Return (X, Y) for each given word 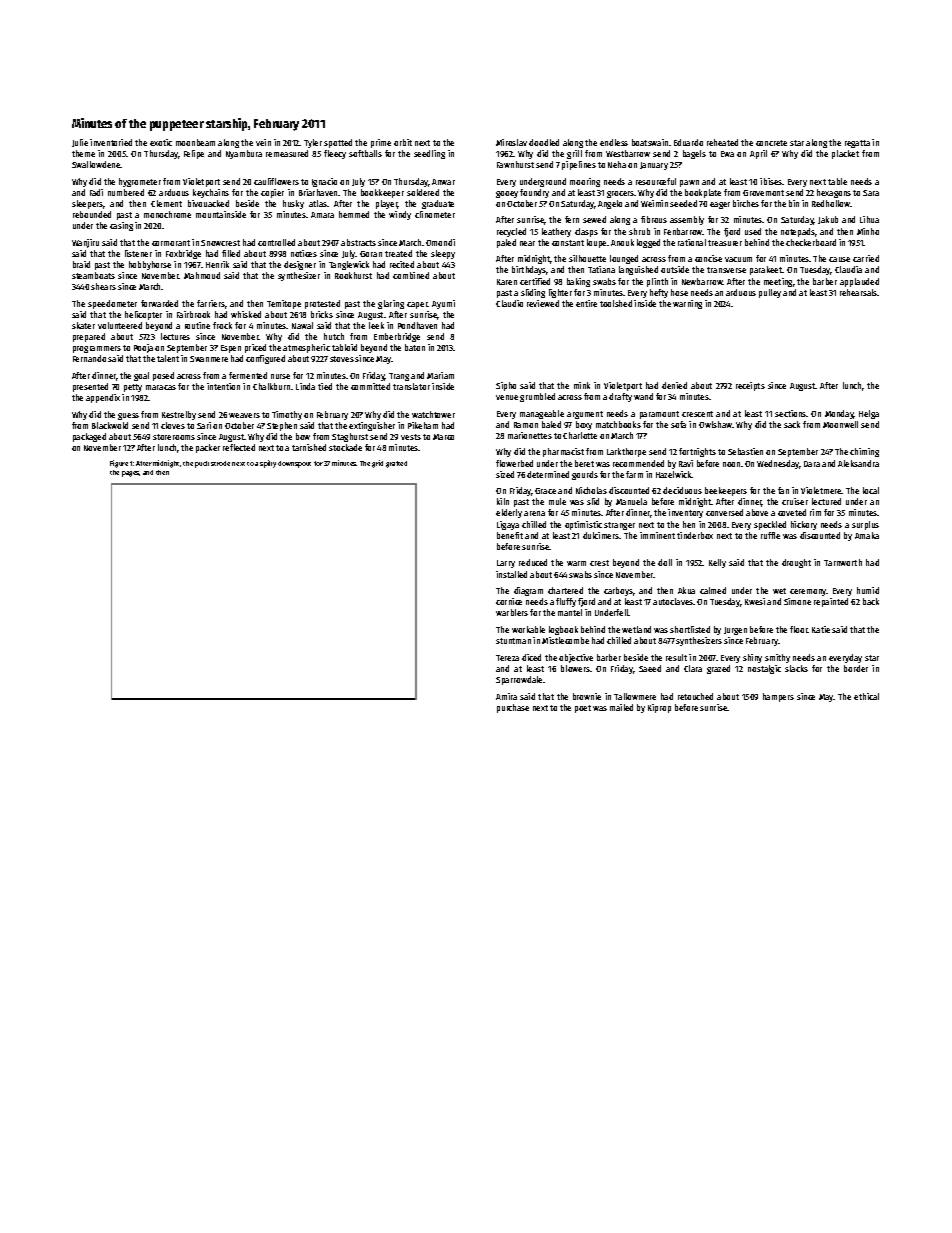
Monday (839, 414)
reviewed (543, 303)
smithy (777, 658)
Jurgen (735, 631)
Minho (868, 231)
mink (582, 385)
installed (511, 574)
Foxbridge (183, 254)
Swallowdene (96, 164)
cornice (509, 601)
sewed (594, 219)
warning (687, 304)
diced (531, 657)
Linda (305, 386)
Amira (506, 696)
